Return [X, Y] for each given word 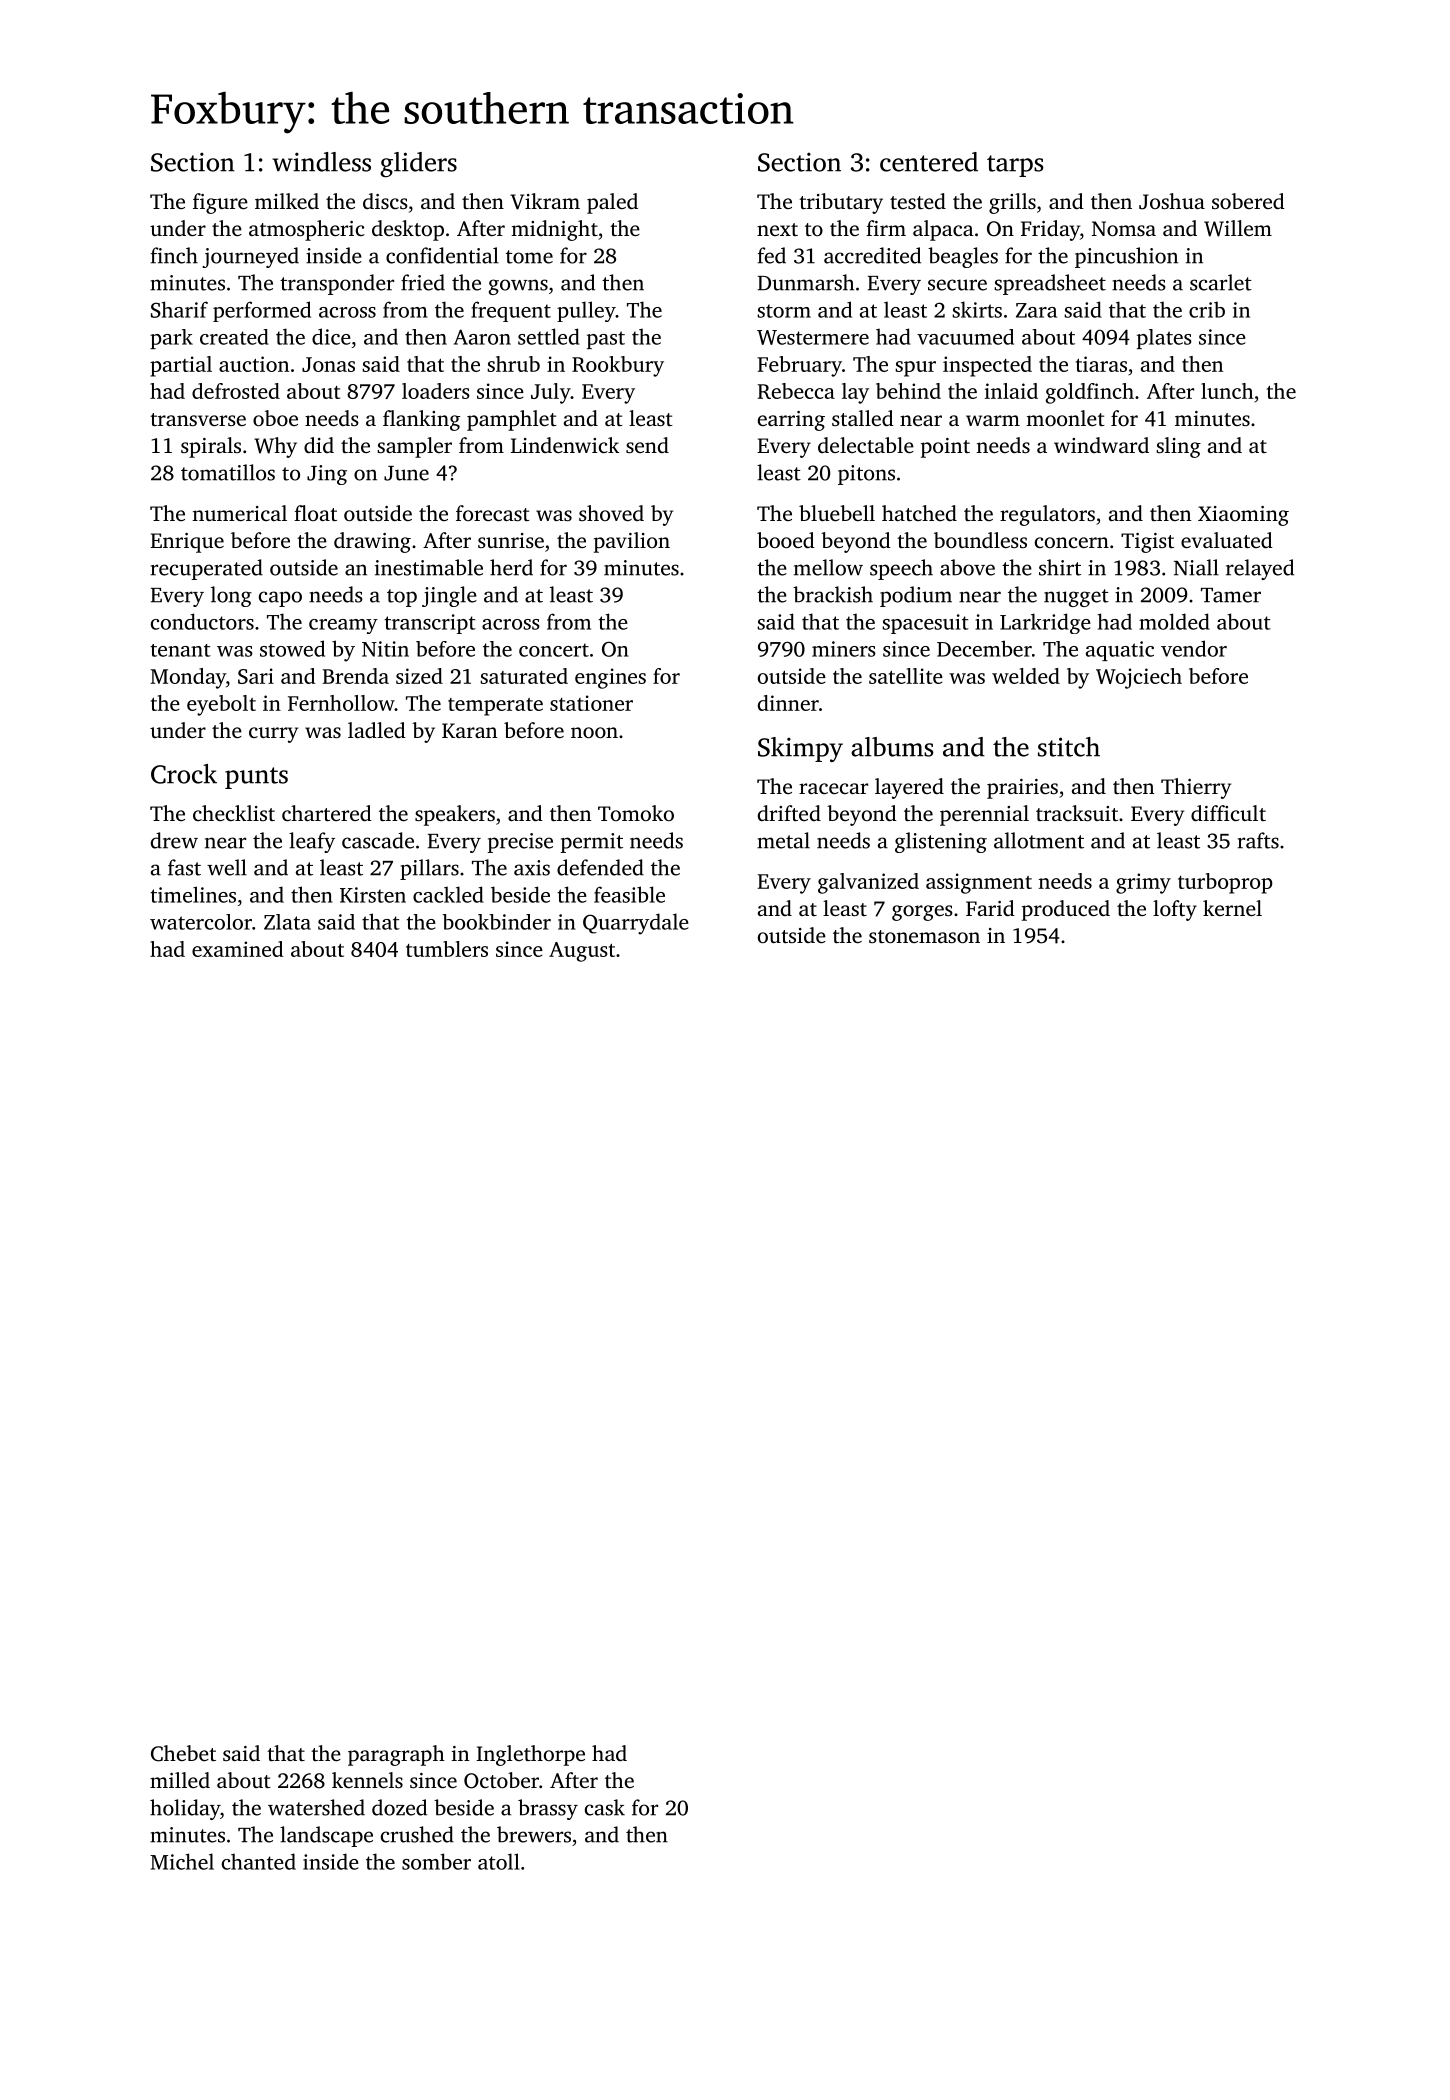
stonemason [924, 936]
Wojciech [1139, 678]
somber [436, 1861]
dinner [788, 703]
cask [605, 1807]
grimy [1143, 883]
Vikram [545, 201]
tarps [1015, 166]
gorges [922, 913]
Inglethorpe [530, 1755]
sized [419, 676]
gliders [418, 164]
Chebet [183, 1753]
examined [237, 949]
